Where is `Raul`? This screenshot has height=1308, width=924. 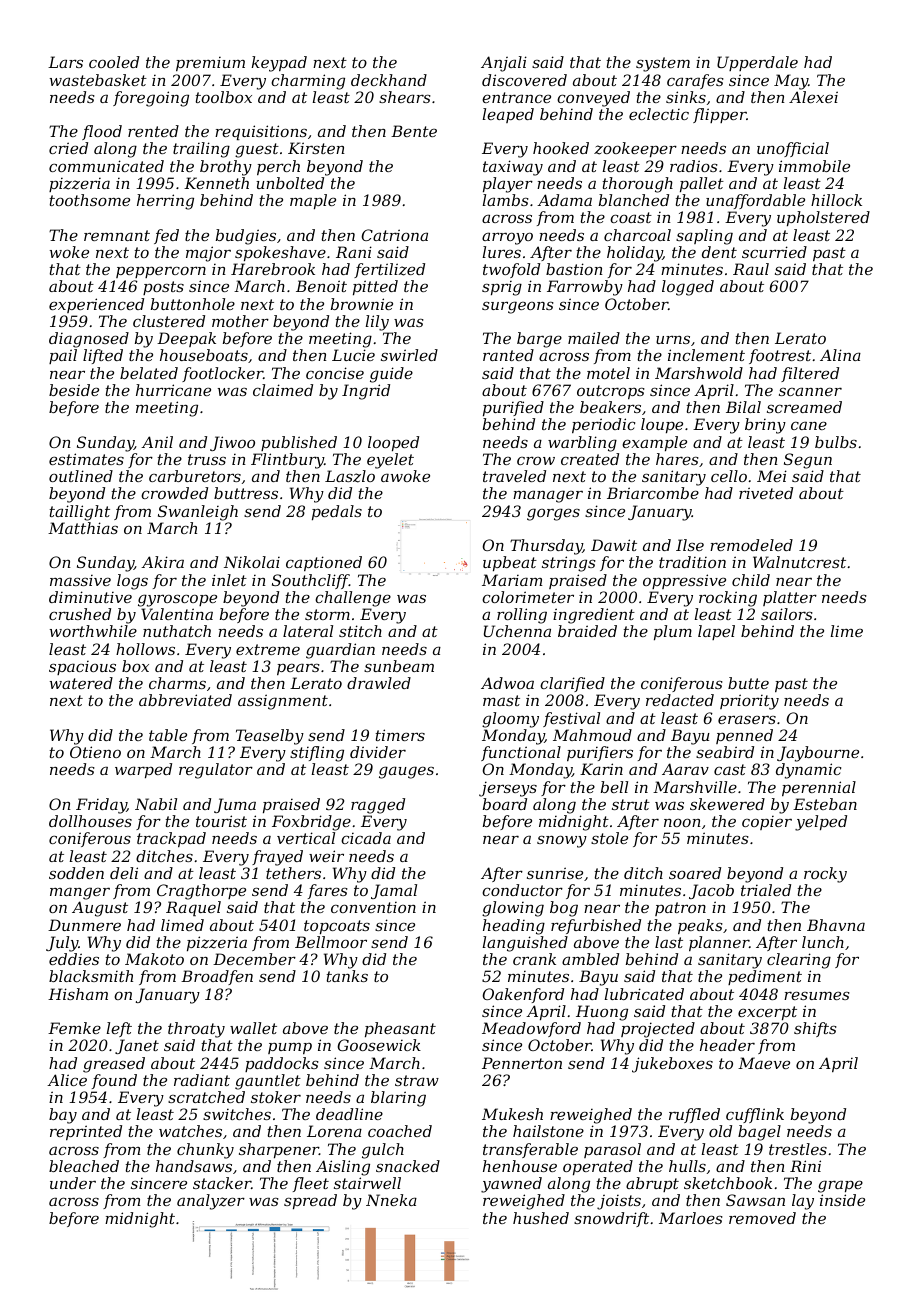
Raul is located at coordinates (751, 269).
